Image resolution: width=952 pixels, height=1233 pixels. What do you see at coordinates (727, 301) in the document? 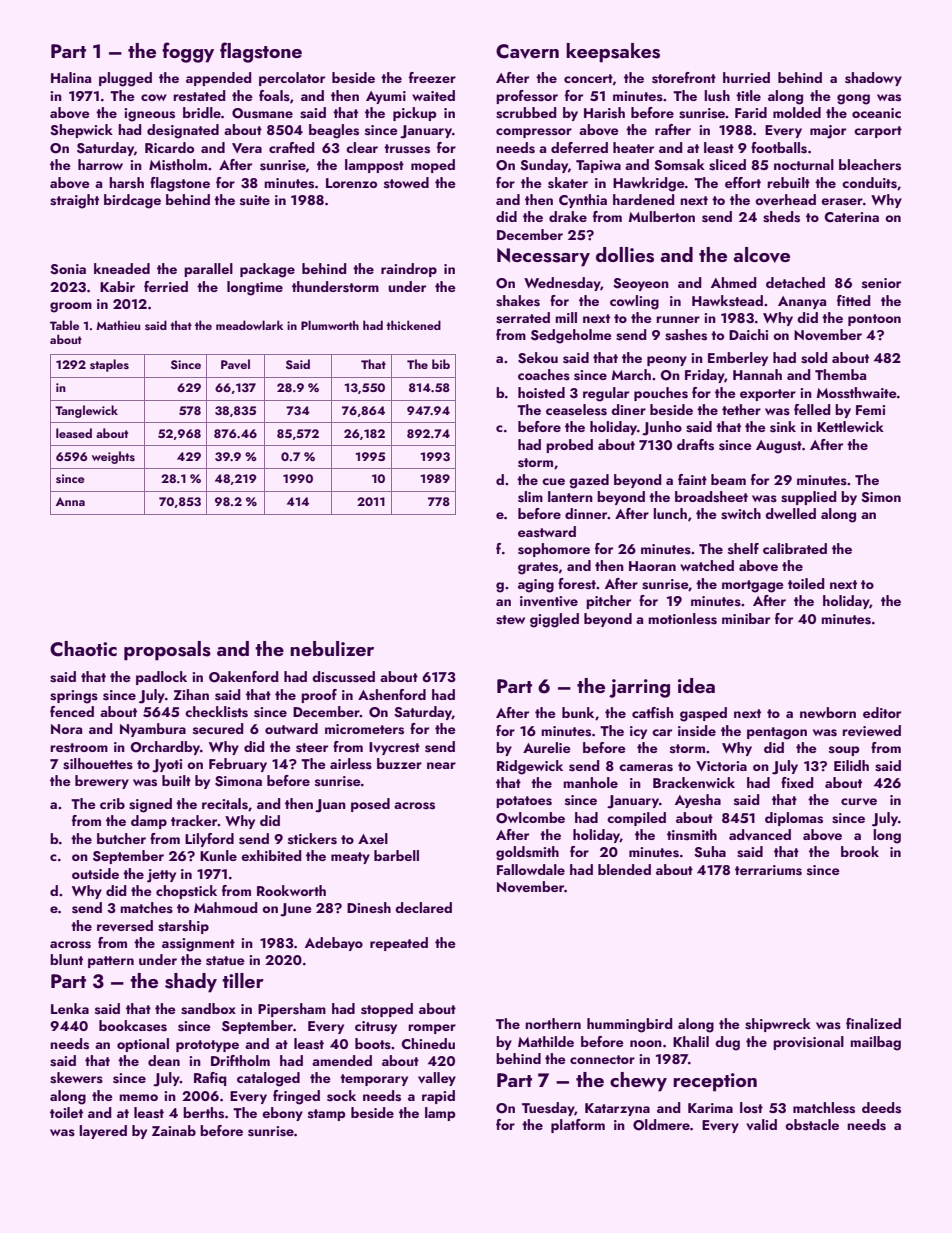
I see `Hawkstead` at bounding box center [727, 301].
